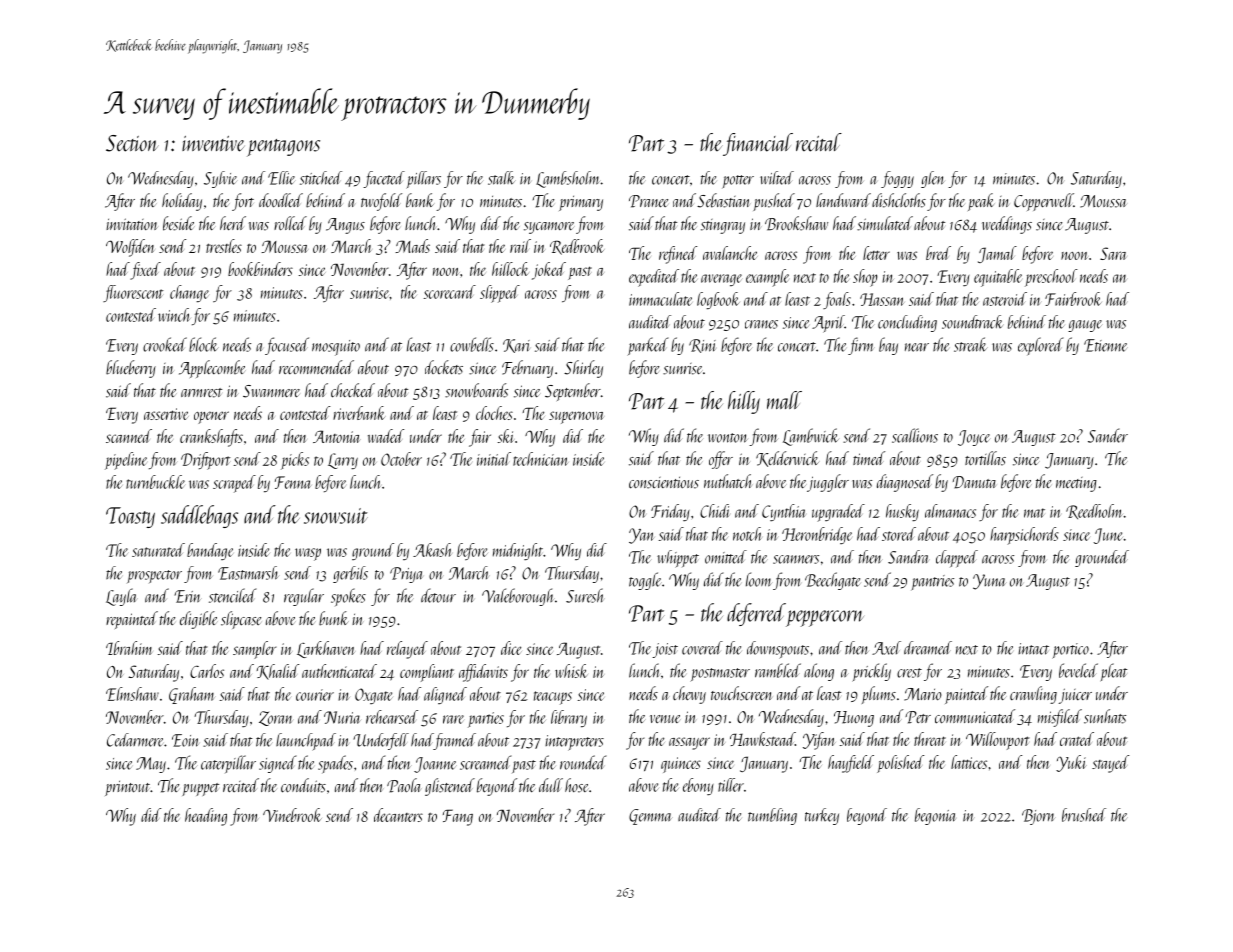 The width and height of the screenshot is (1233, 952). I want to click on financial, so click(758, 144).
